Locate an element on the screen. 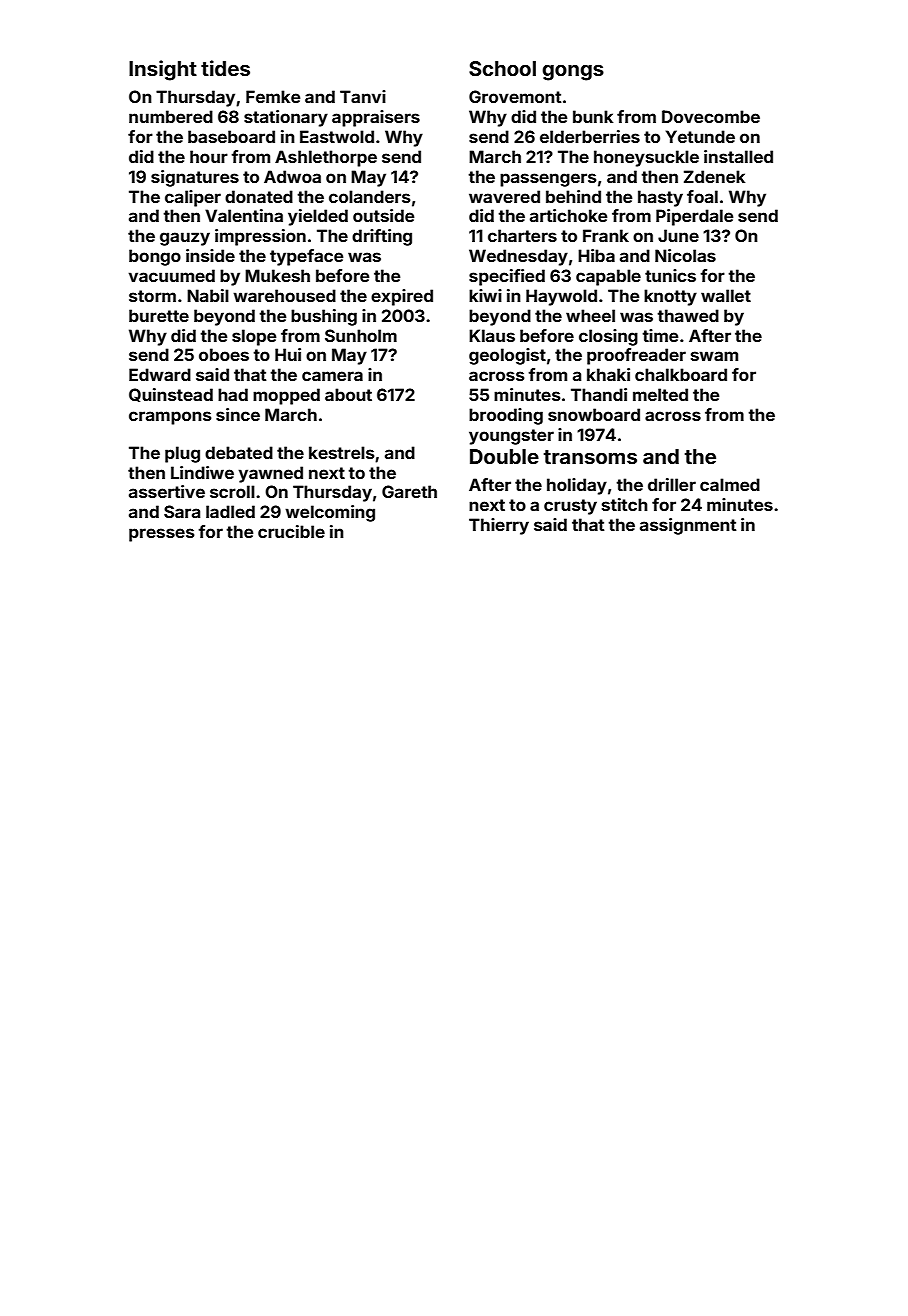  ladled is located at coordinates (230, 511).
